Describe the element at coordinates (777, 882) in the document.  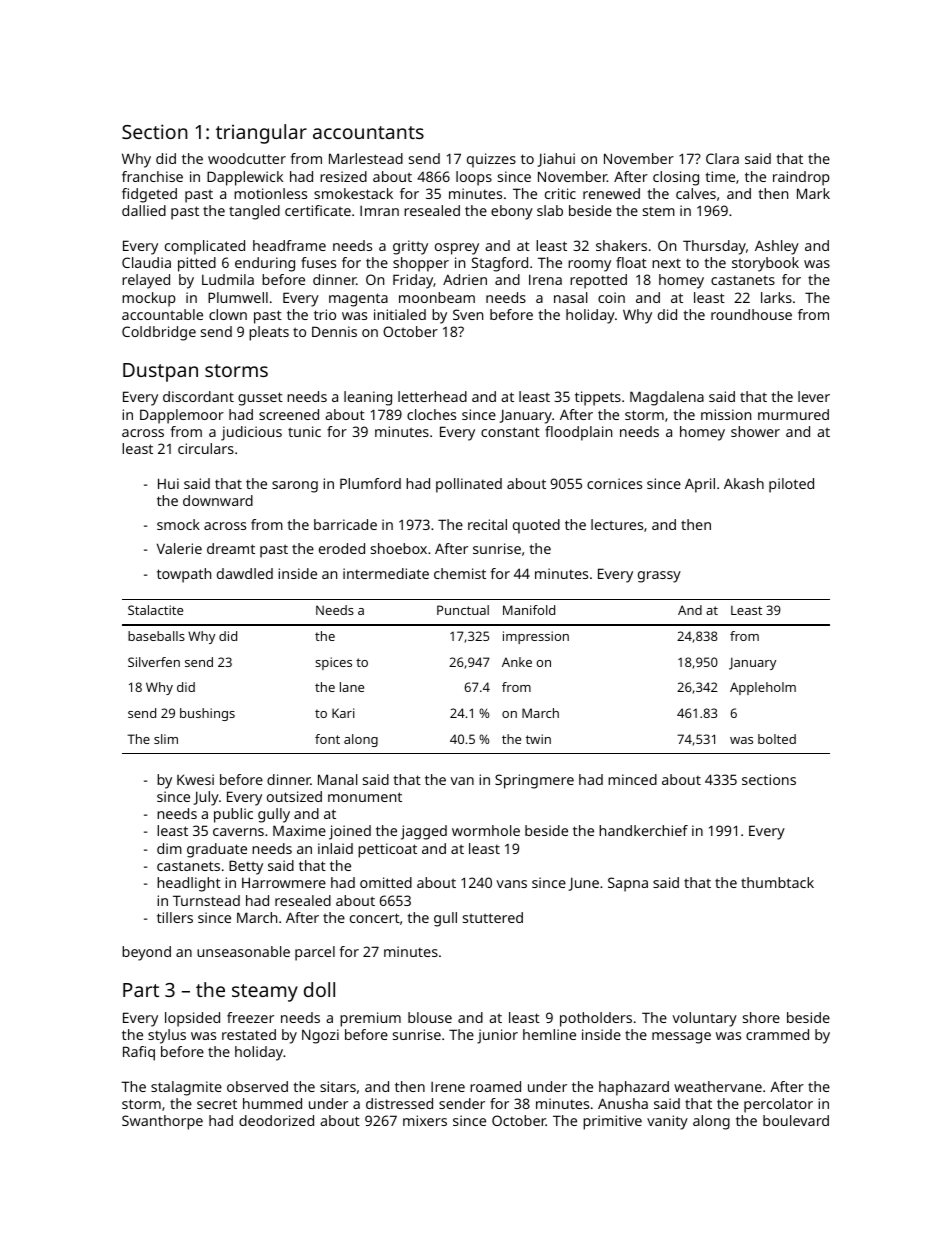
I see `thumbtack` at that location.
